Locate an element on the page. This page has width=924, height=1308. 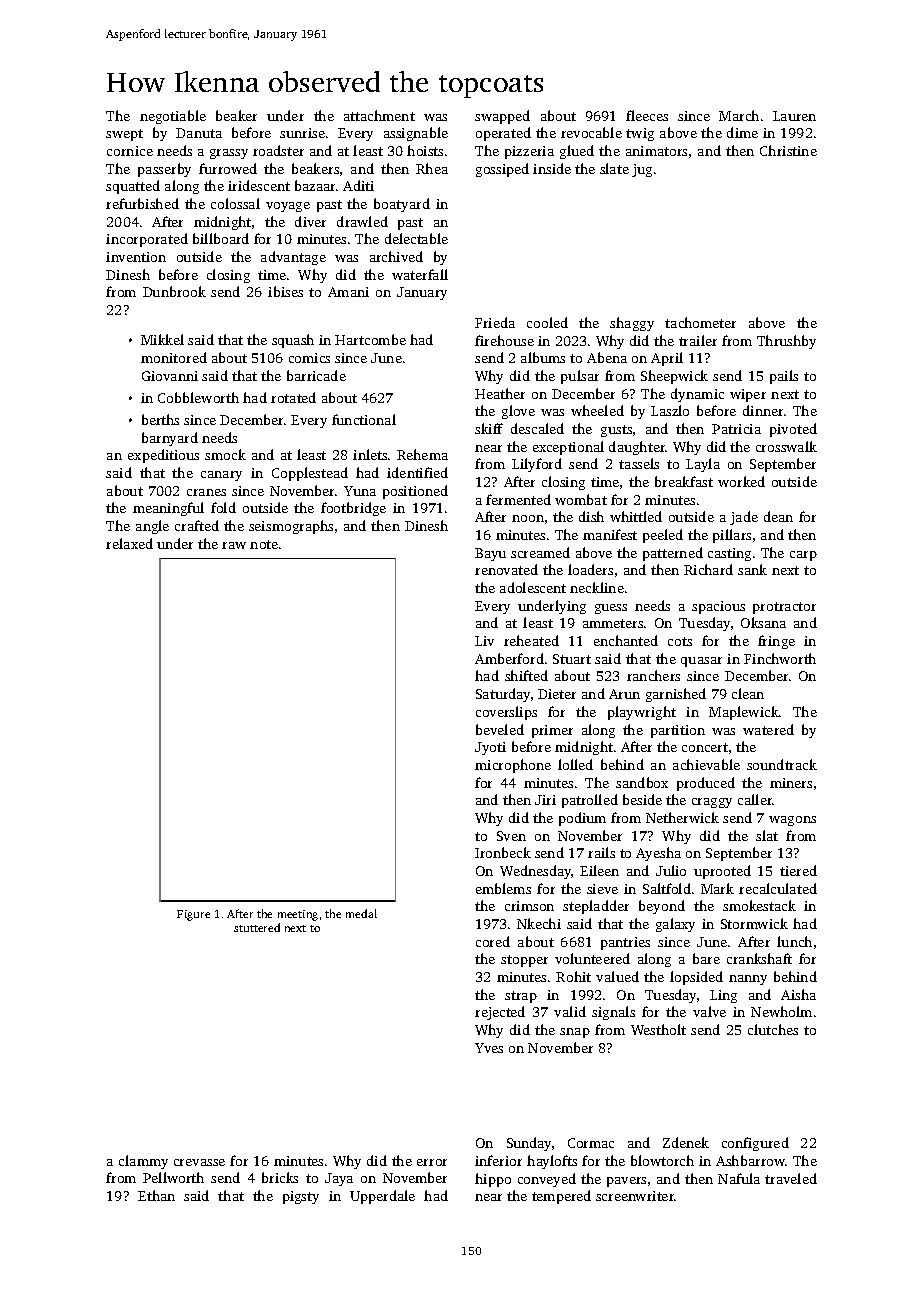
fermented is located at coordinates (518, 499).
